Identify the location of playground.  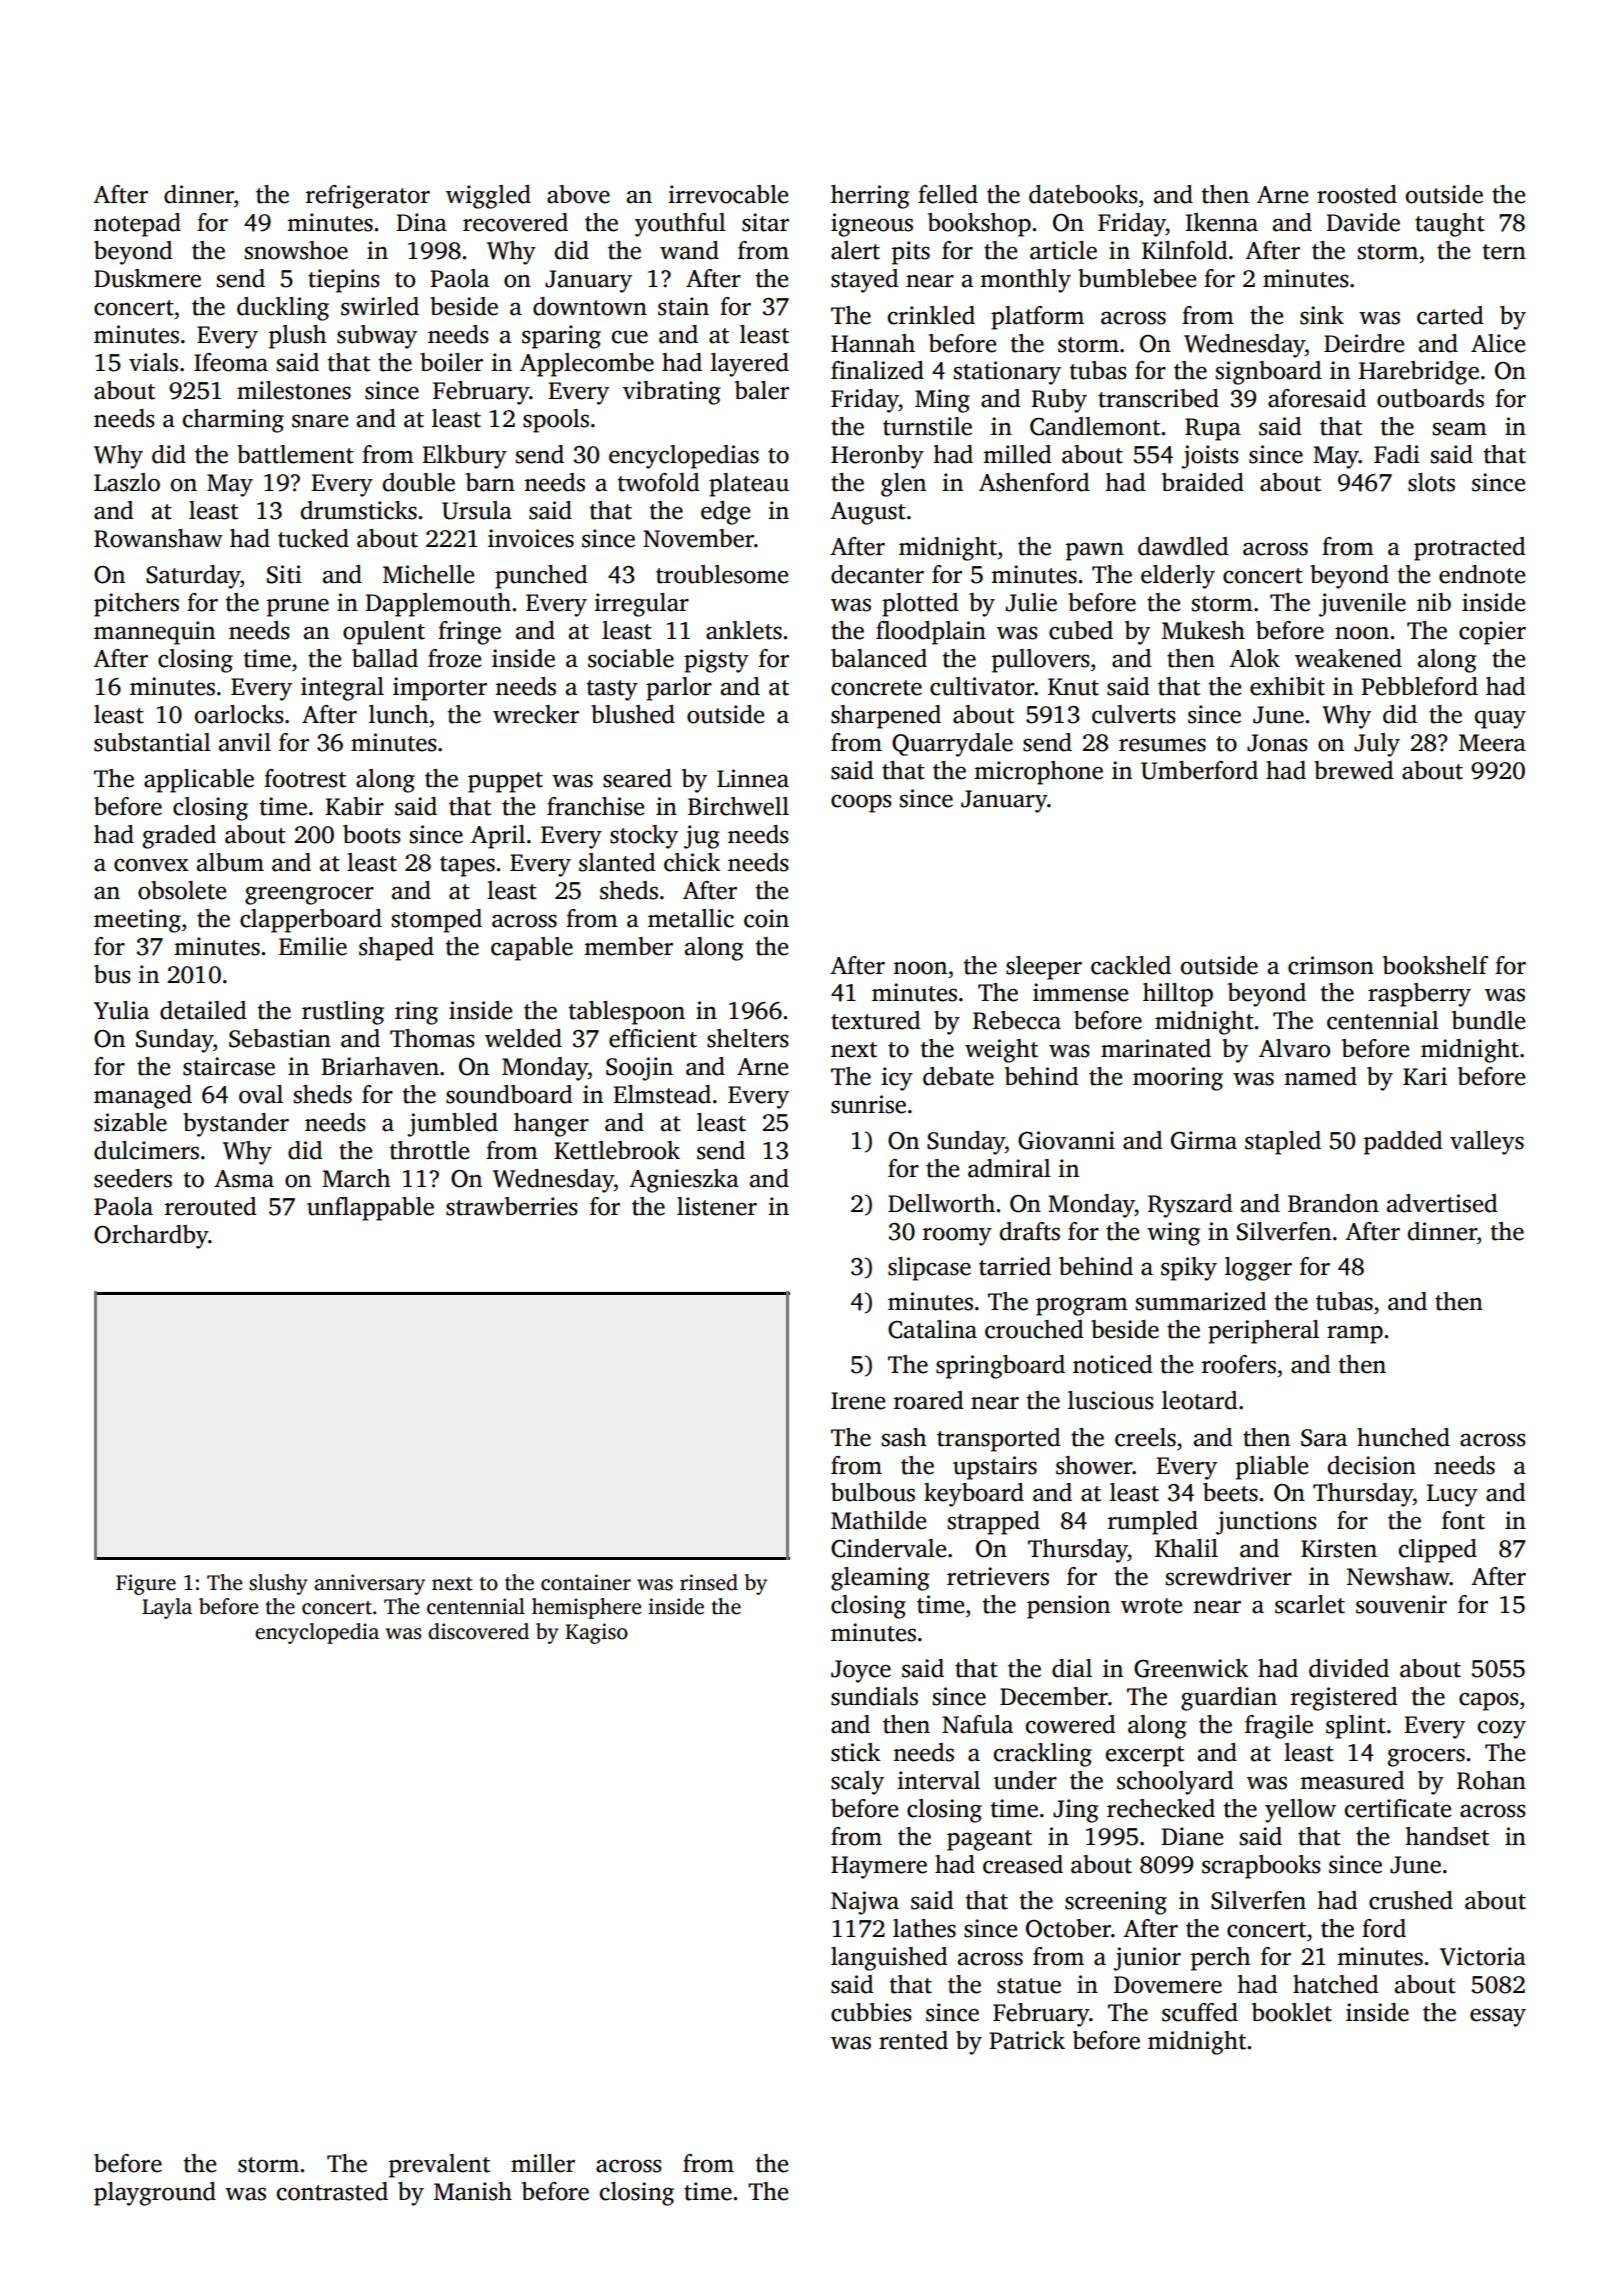
(155, 2194).
